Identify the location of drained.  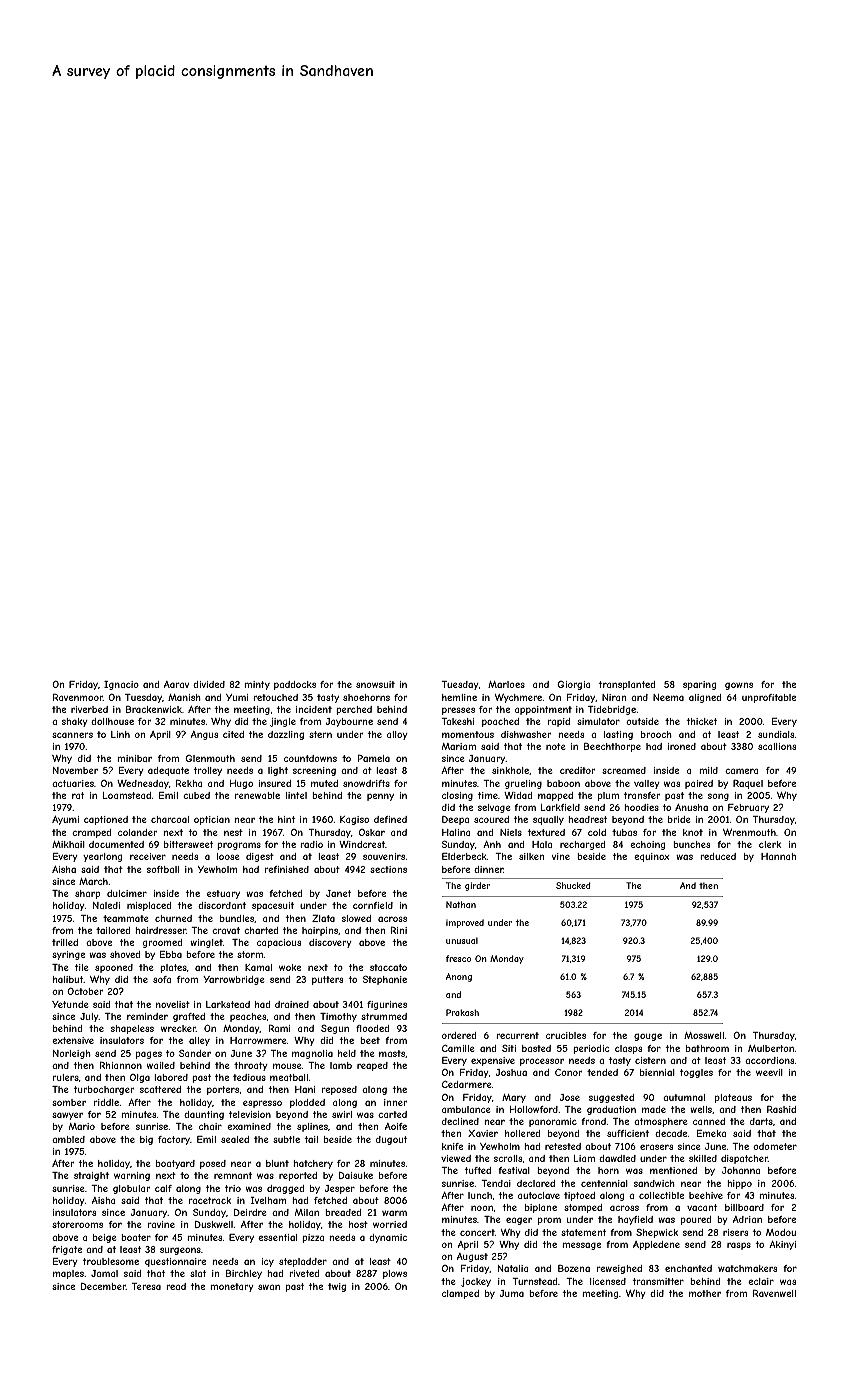
(292, 1004).
